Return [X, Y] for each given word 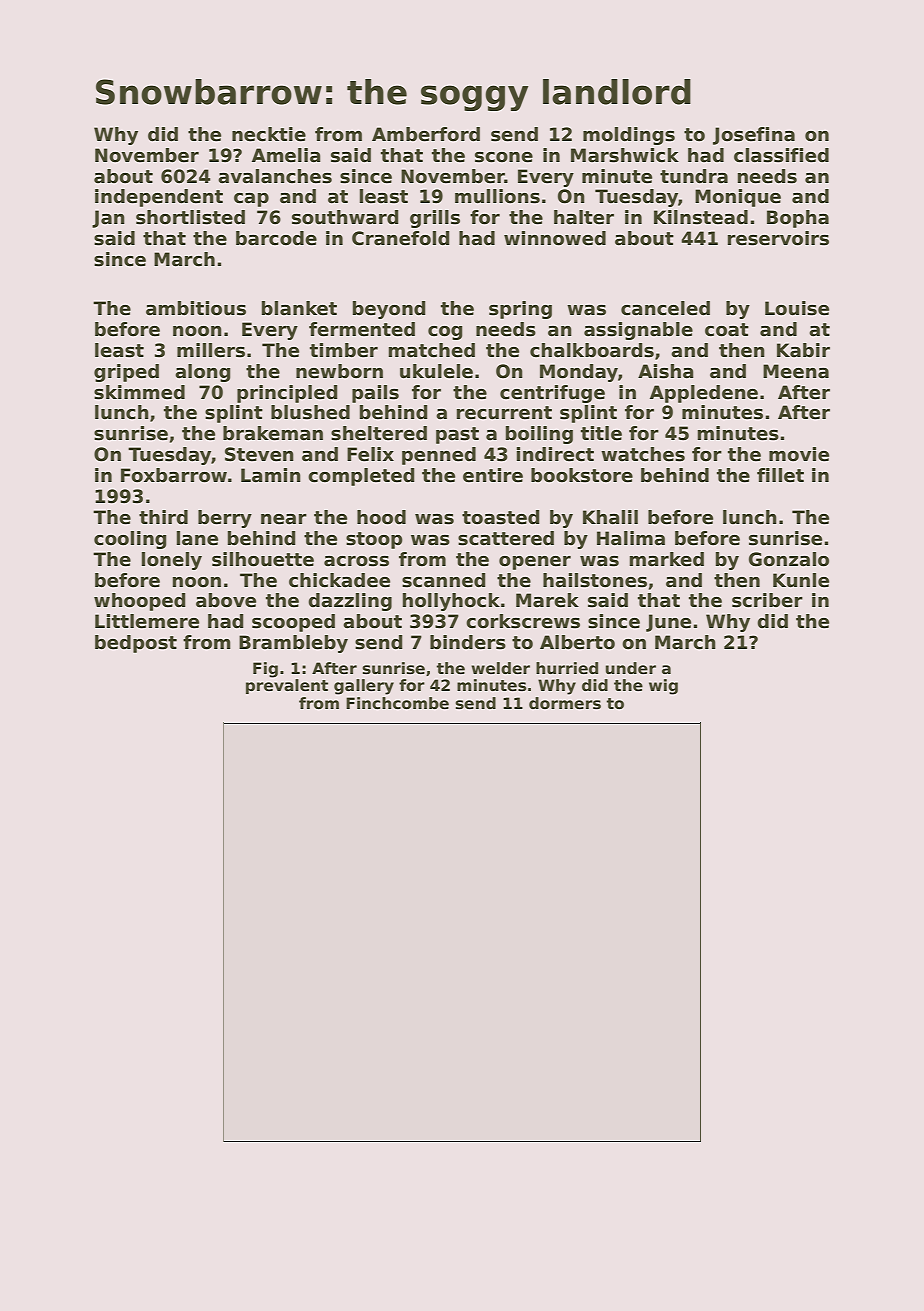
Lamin [271, 475]
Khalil [610, 517]
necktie [269, 134]
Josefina [754, 136]
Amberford [426, 134]
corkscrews [523, 621]
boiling [539, 435]
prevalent [287, 686]
